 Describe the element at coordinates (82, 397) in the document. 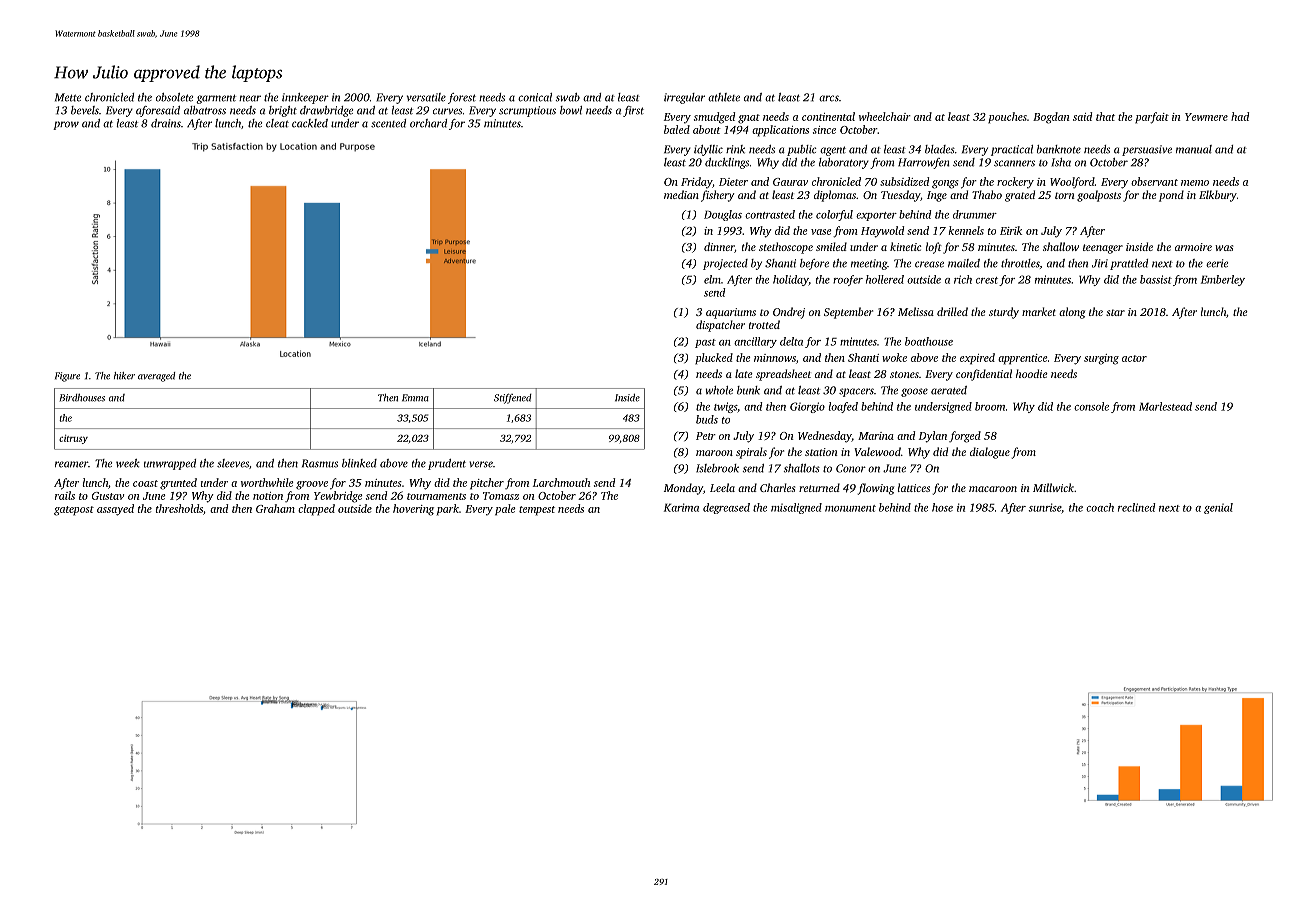

I see `Birdhouses` at that location.
